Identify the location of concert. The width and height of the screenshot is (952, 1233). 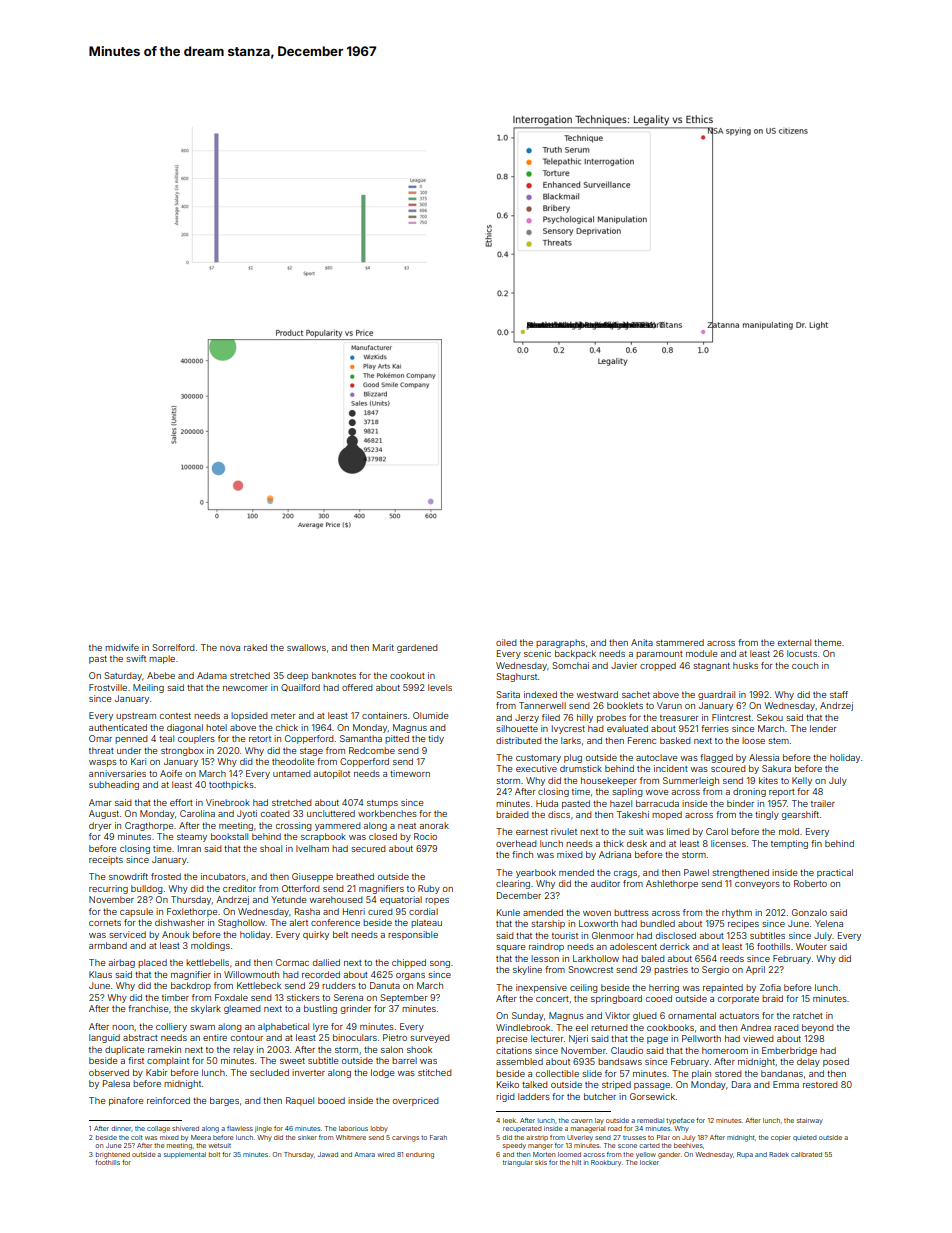
(552, 999).
